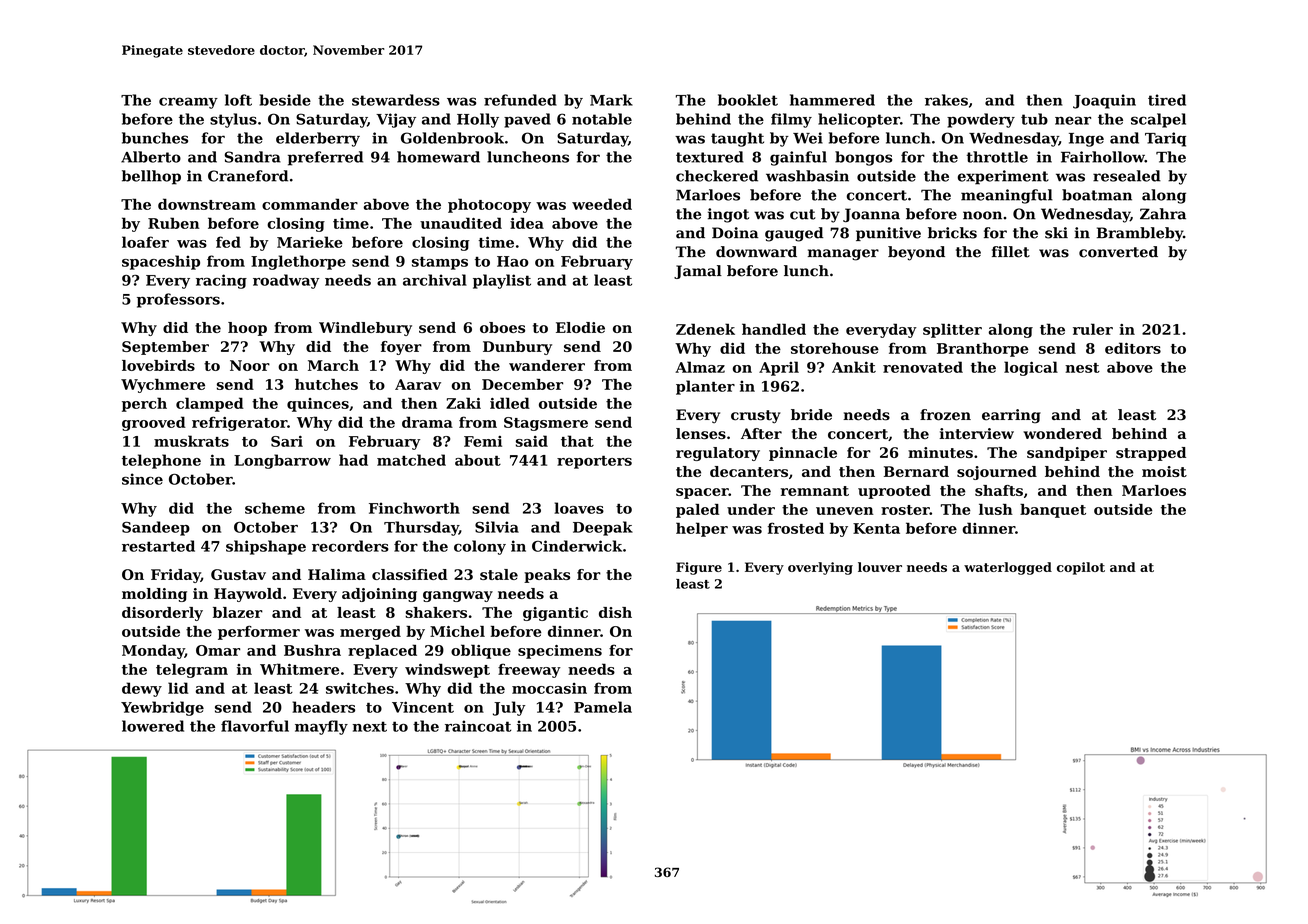 This document has width=1308, height=924. I want to click on Goldenbrook, so click(452, 138).
